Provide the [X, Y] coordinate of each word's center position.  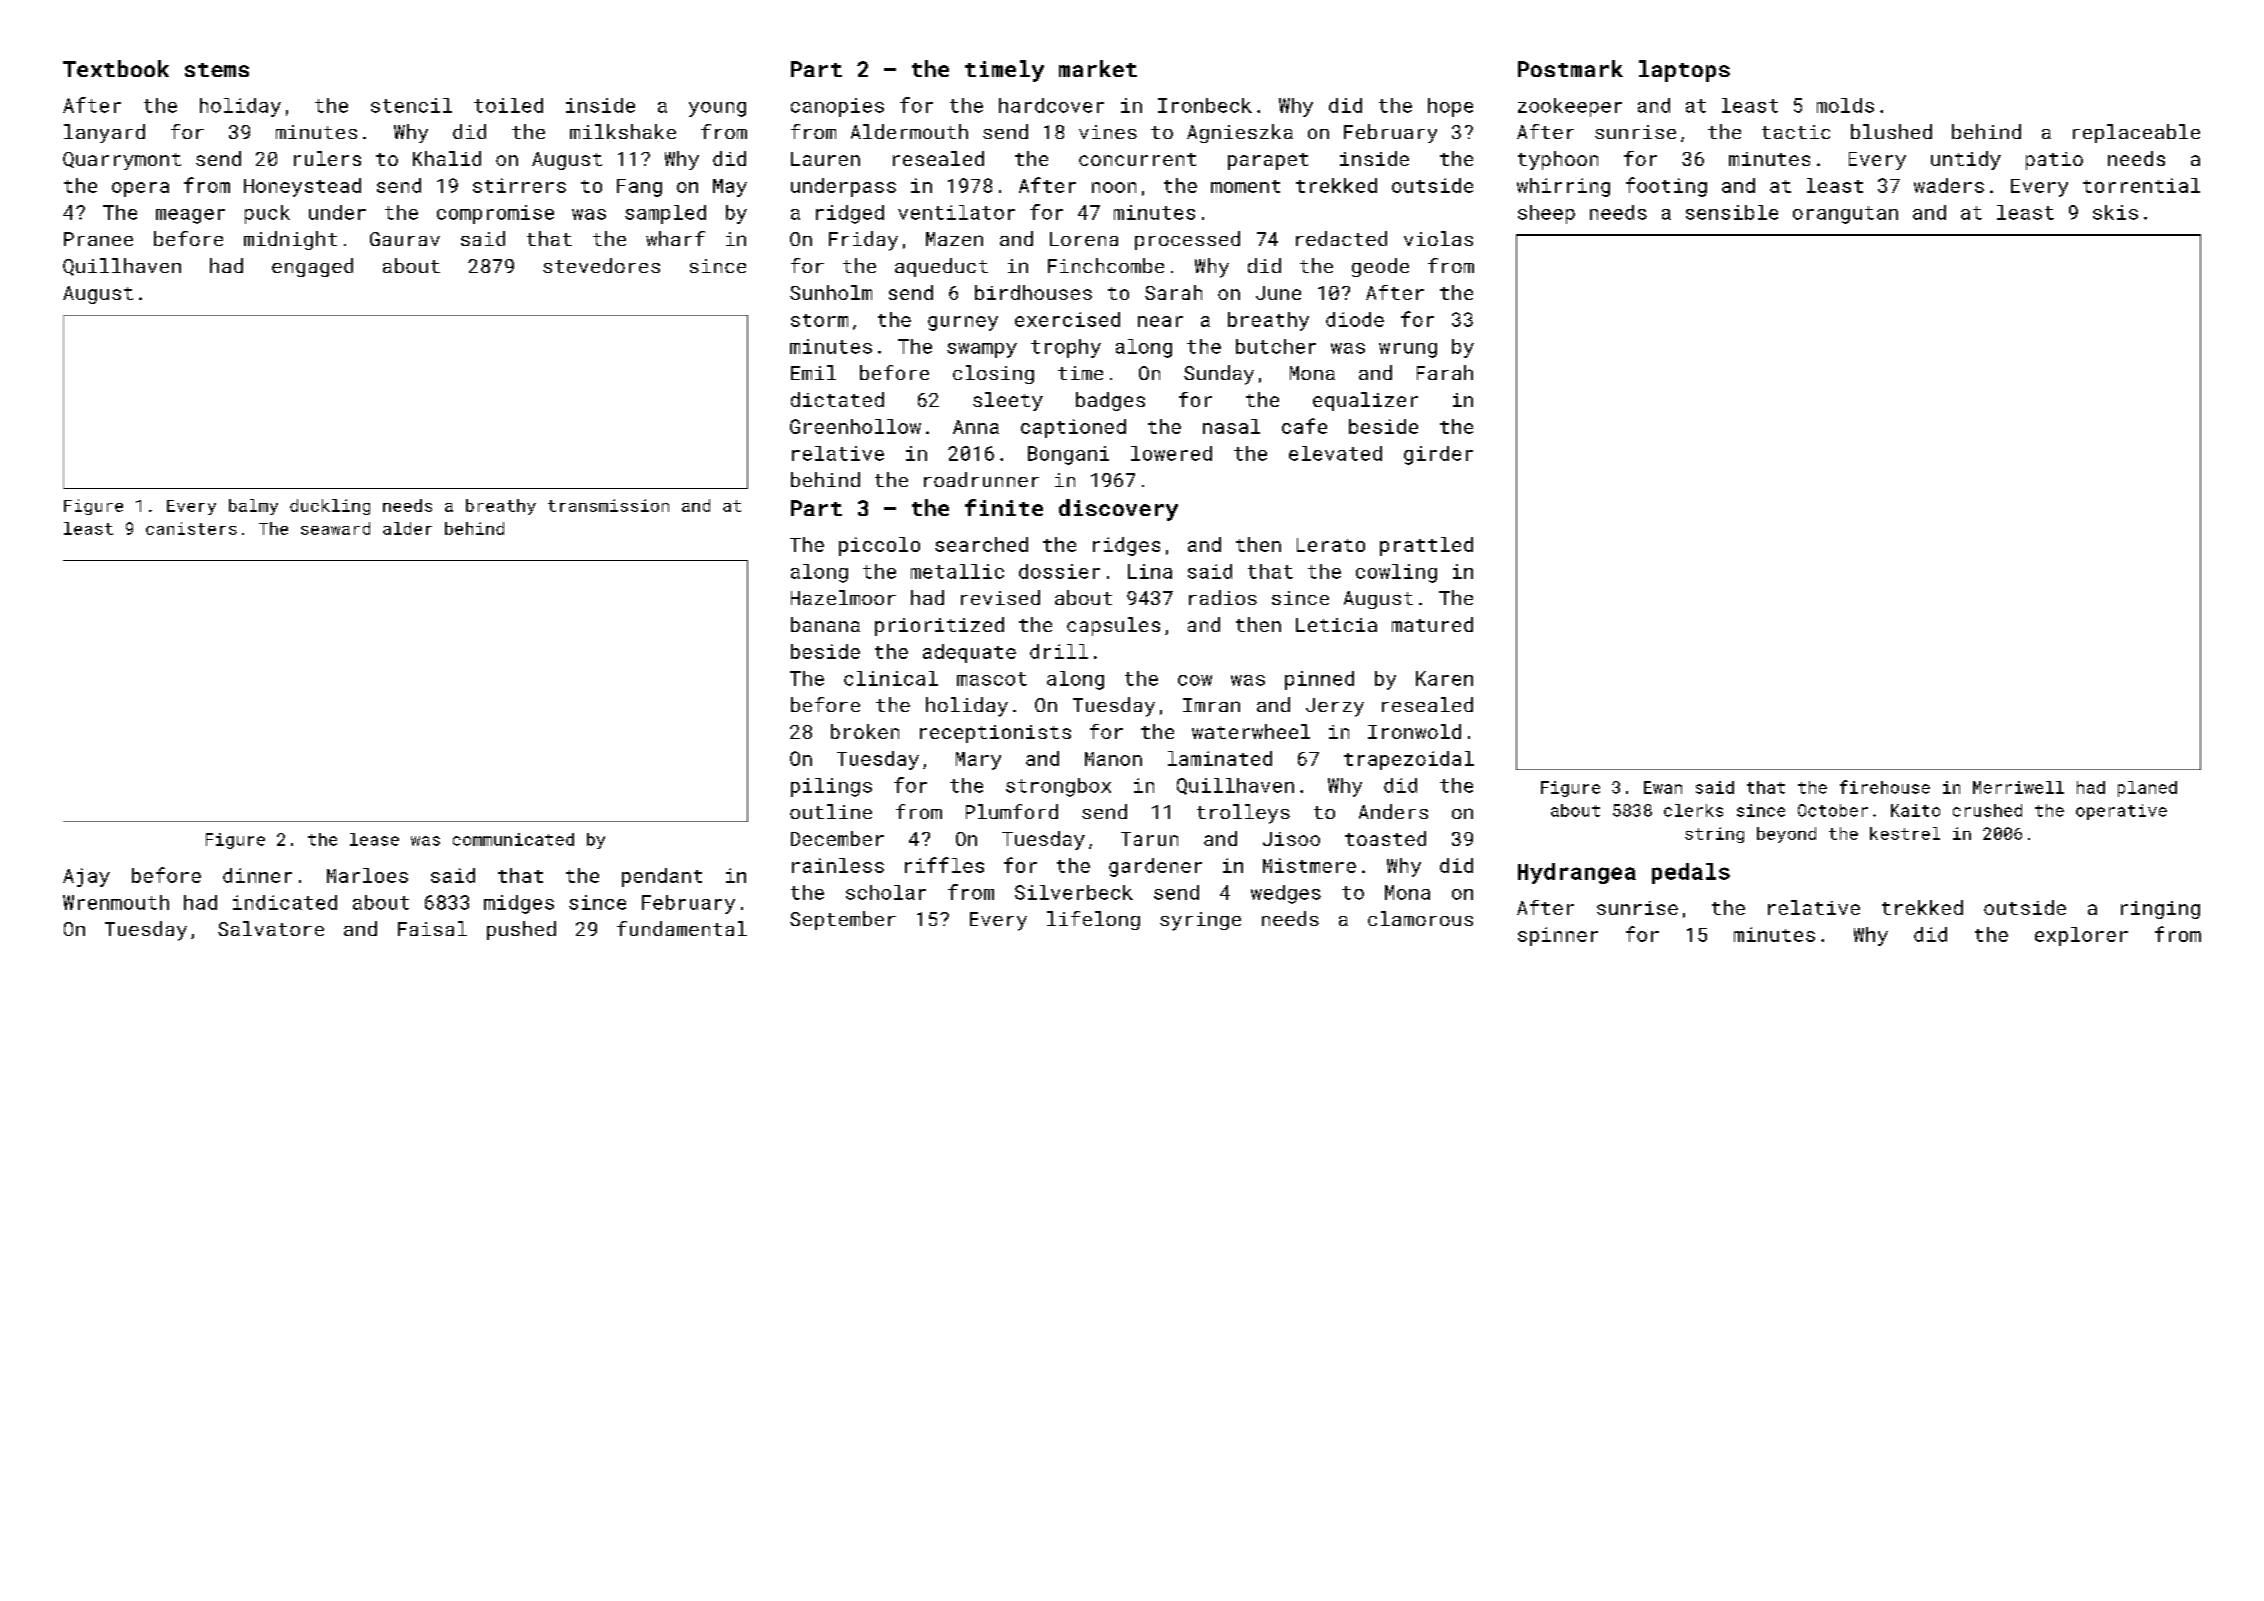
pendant [662, 877]
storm [819, 320]
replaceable [2136, 133]
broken [865, 731]
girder [1438, 455]
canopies [837, 107]
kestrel [1905, 833]
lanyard [104, 133]
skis [2115, 212]
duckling [330, 507]
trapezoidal [1409, 760]
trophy [1066, 348]
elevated [1335, 453]
